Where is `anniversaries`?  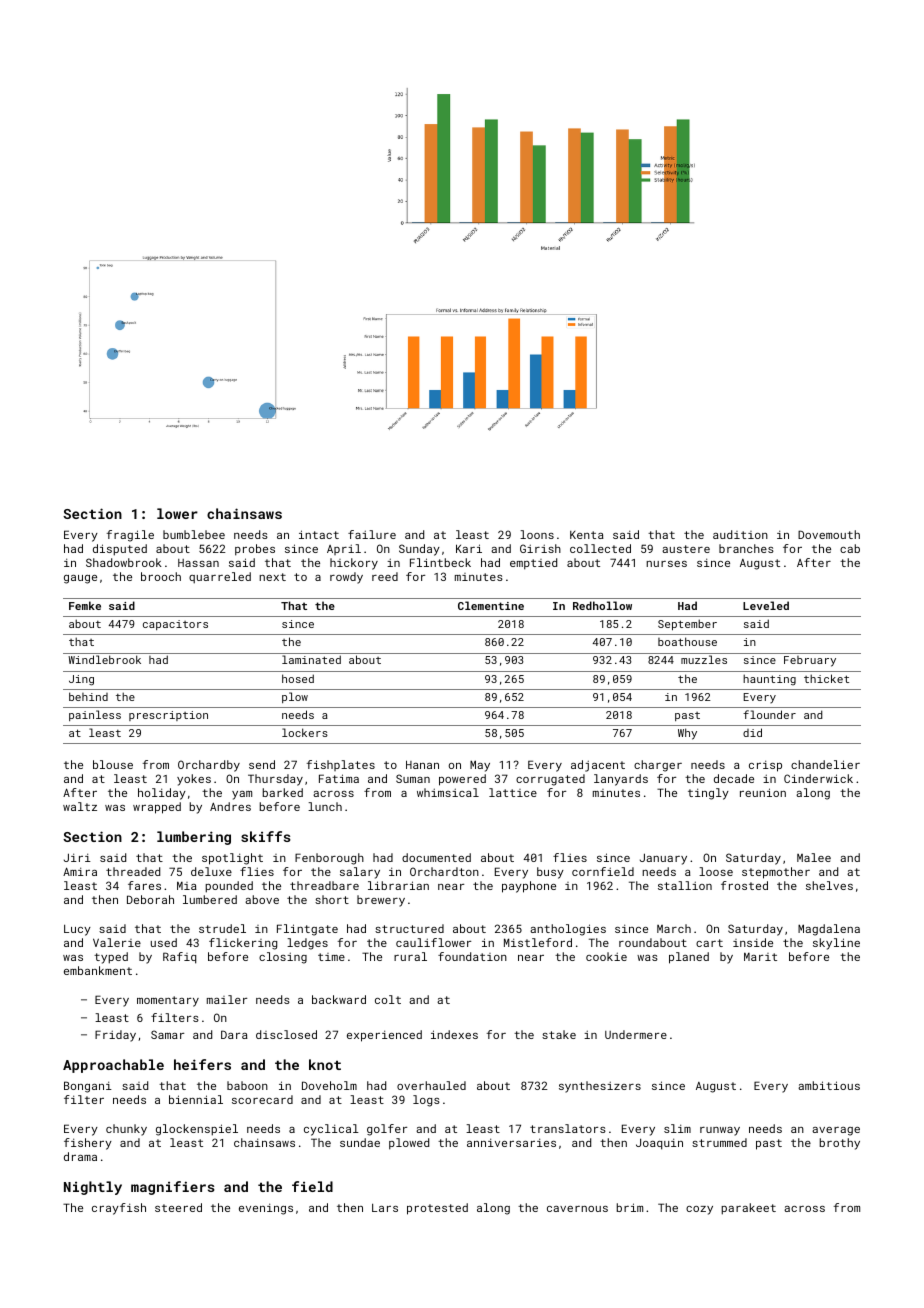
anniversaries is located at coordinates (511, 1142).
